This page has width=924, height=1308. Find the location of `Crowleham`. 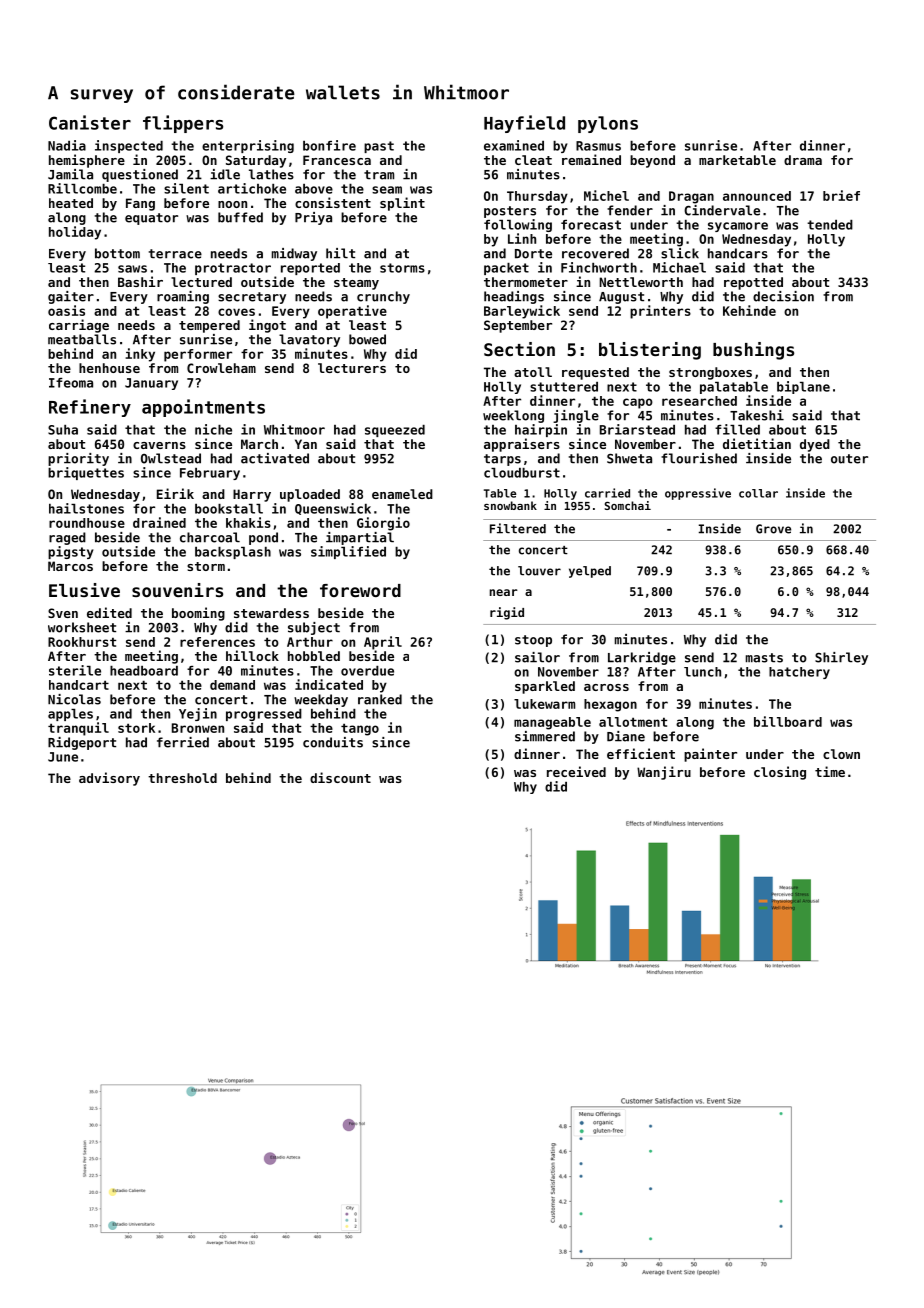

Crowleham is located at coordinates (221, 368).
